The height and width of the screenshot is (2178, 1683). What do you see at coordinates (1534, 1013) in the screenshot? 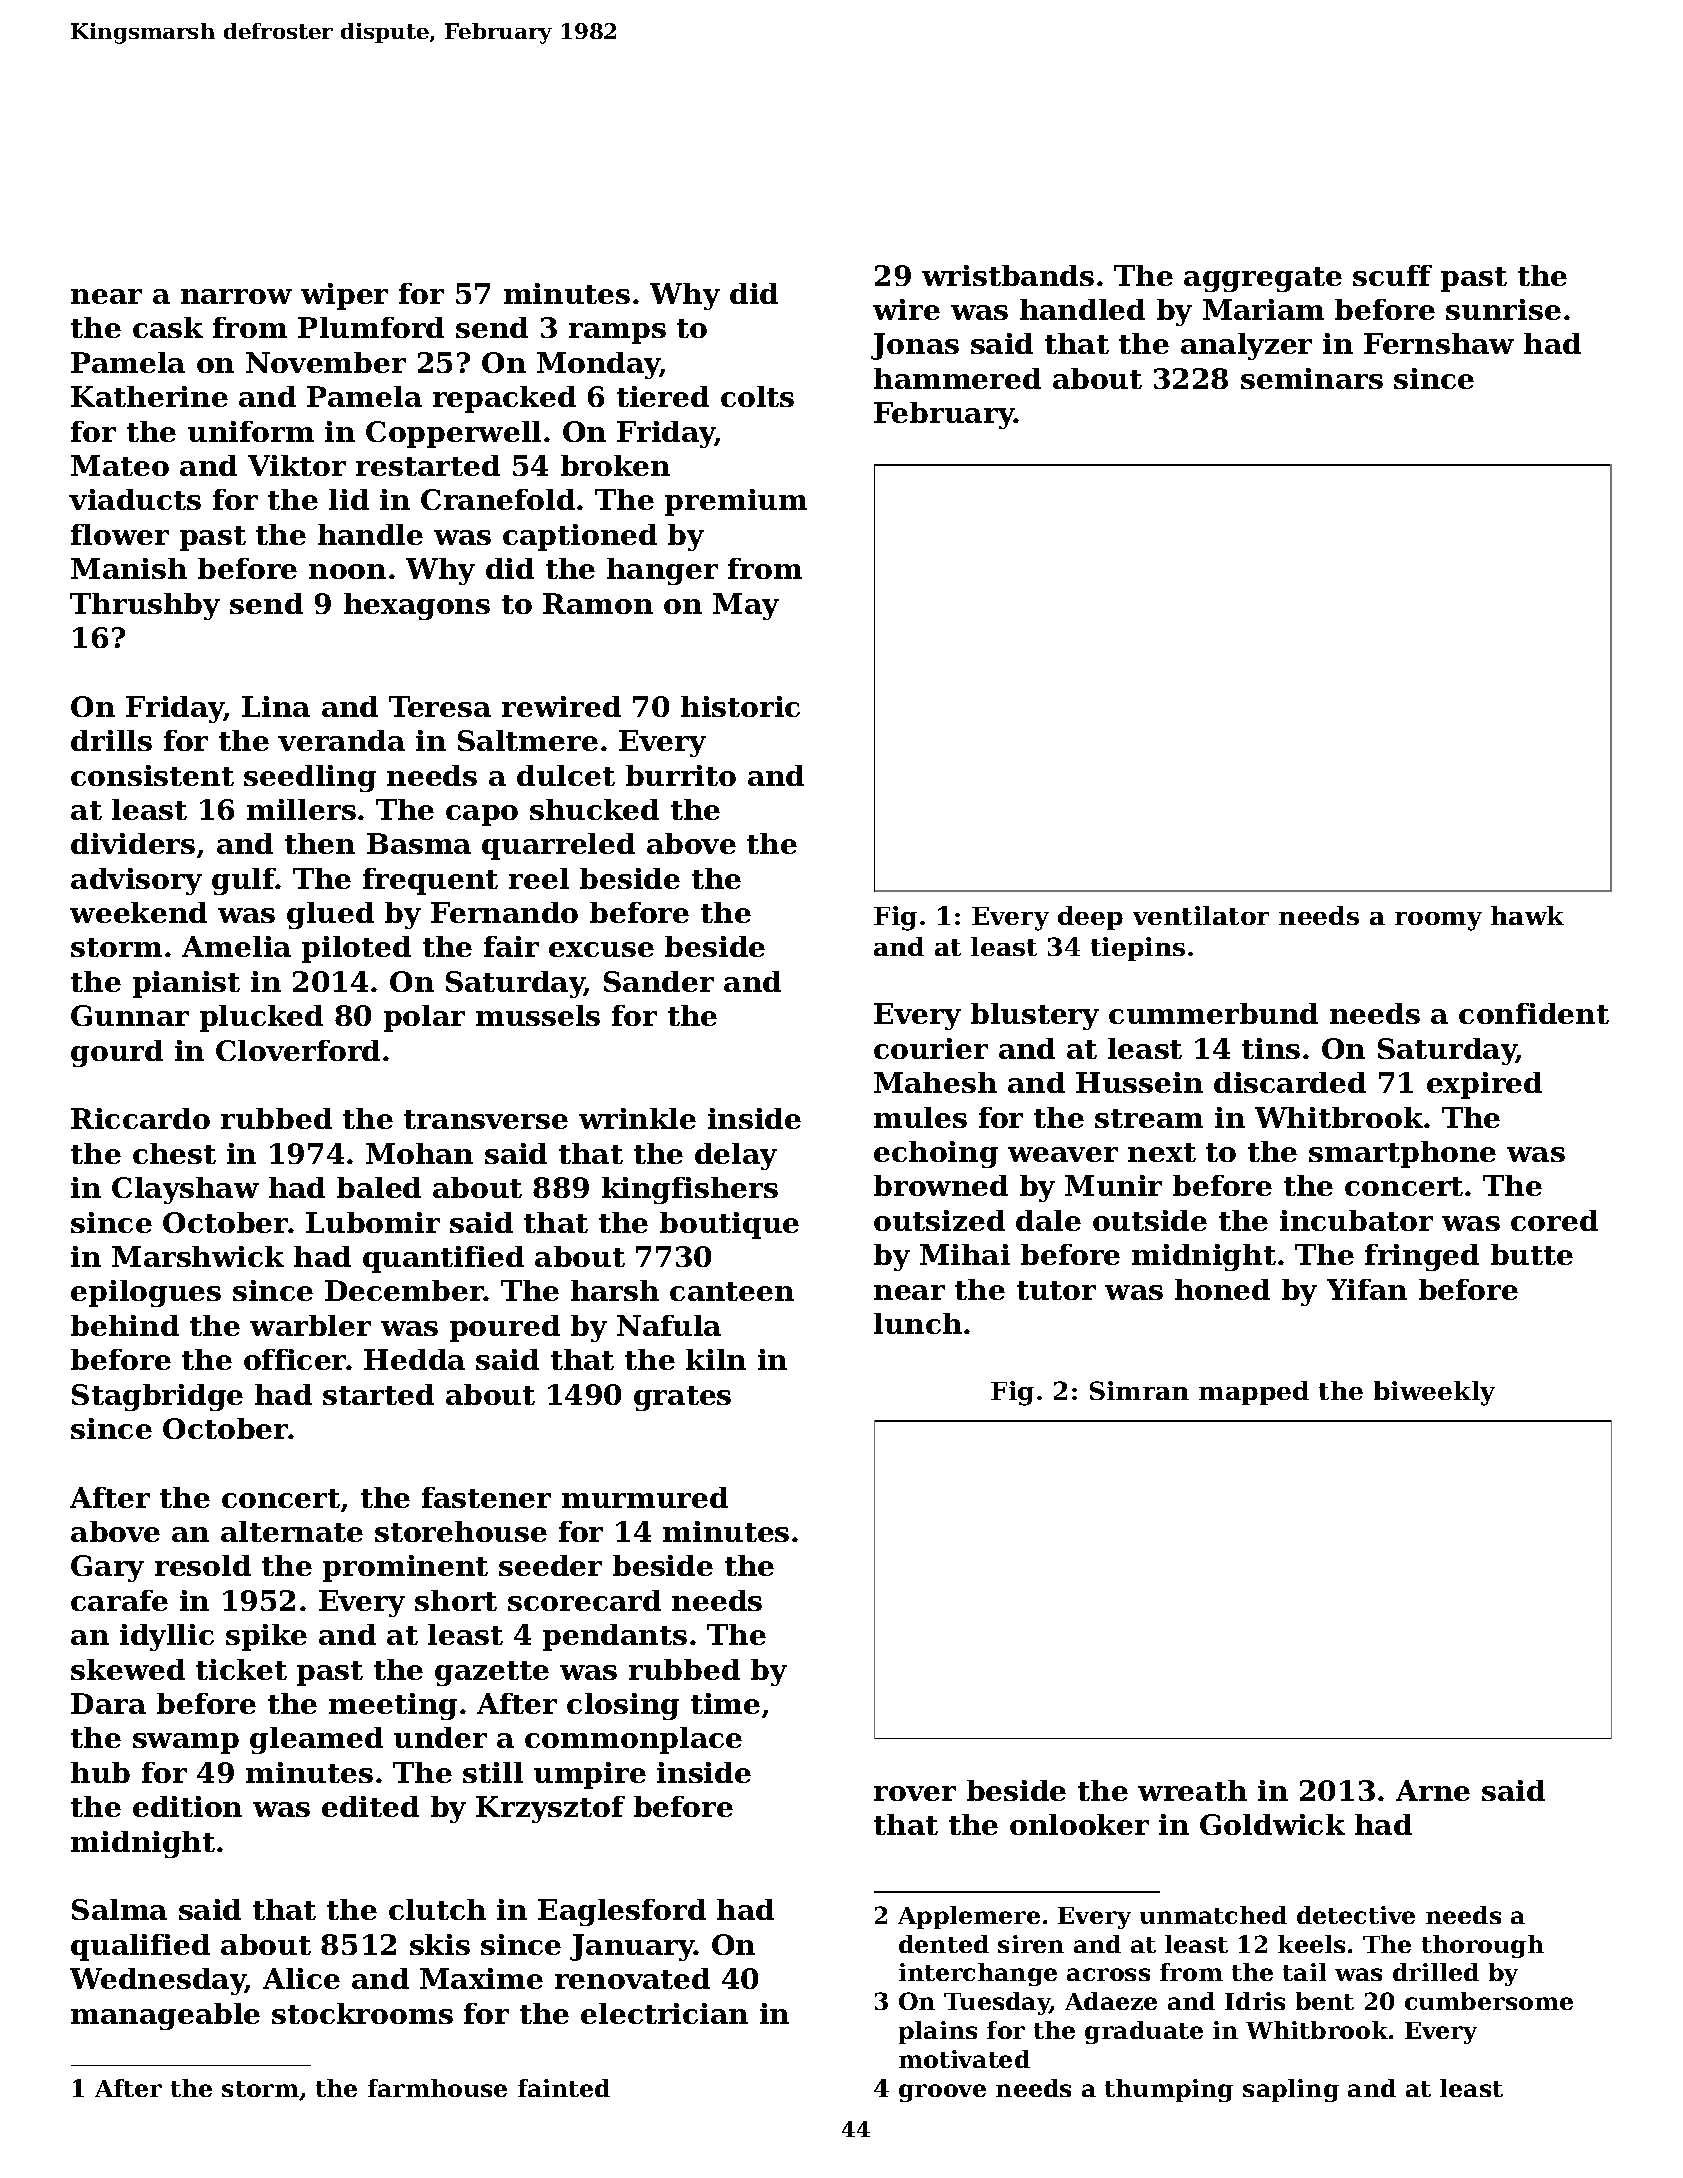
I see `confident` at bounding box center [1534, 1013].
